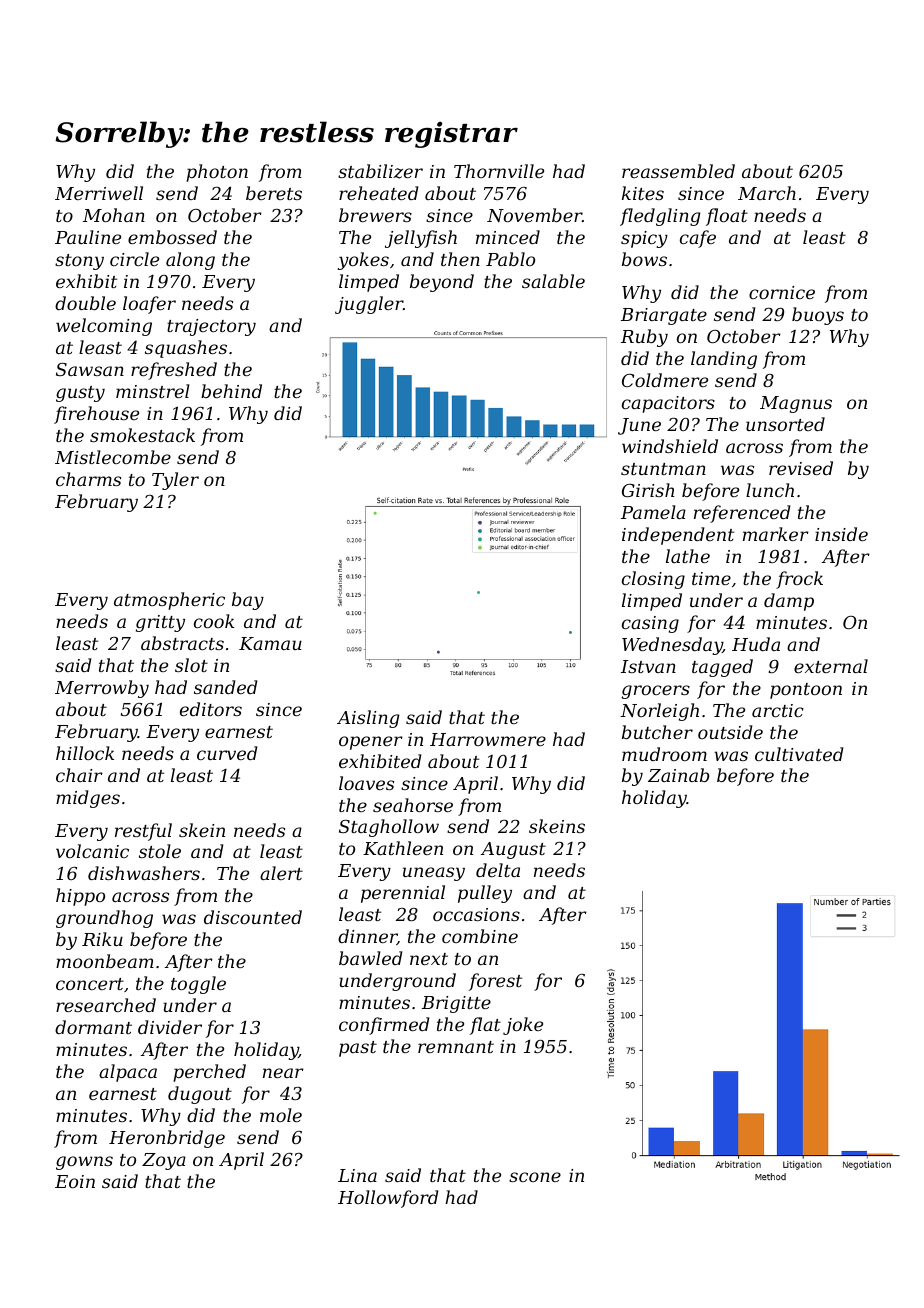  I want to click on casing, so click(650, 624).
